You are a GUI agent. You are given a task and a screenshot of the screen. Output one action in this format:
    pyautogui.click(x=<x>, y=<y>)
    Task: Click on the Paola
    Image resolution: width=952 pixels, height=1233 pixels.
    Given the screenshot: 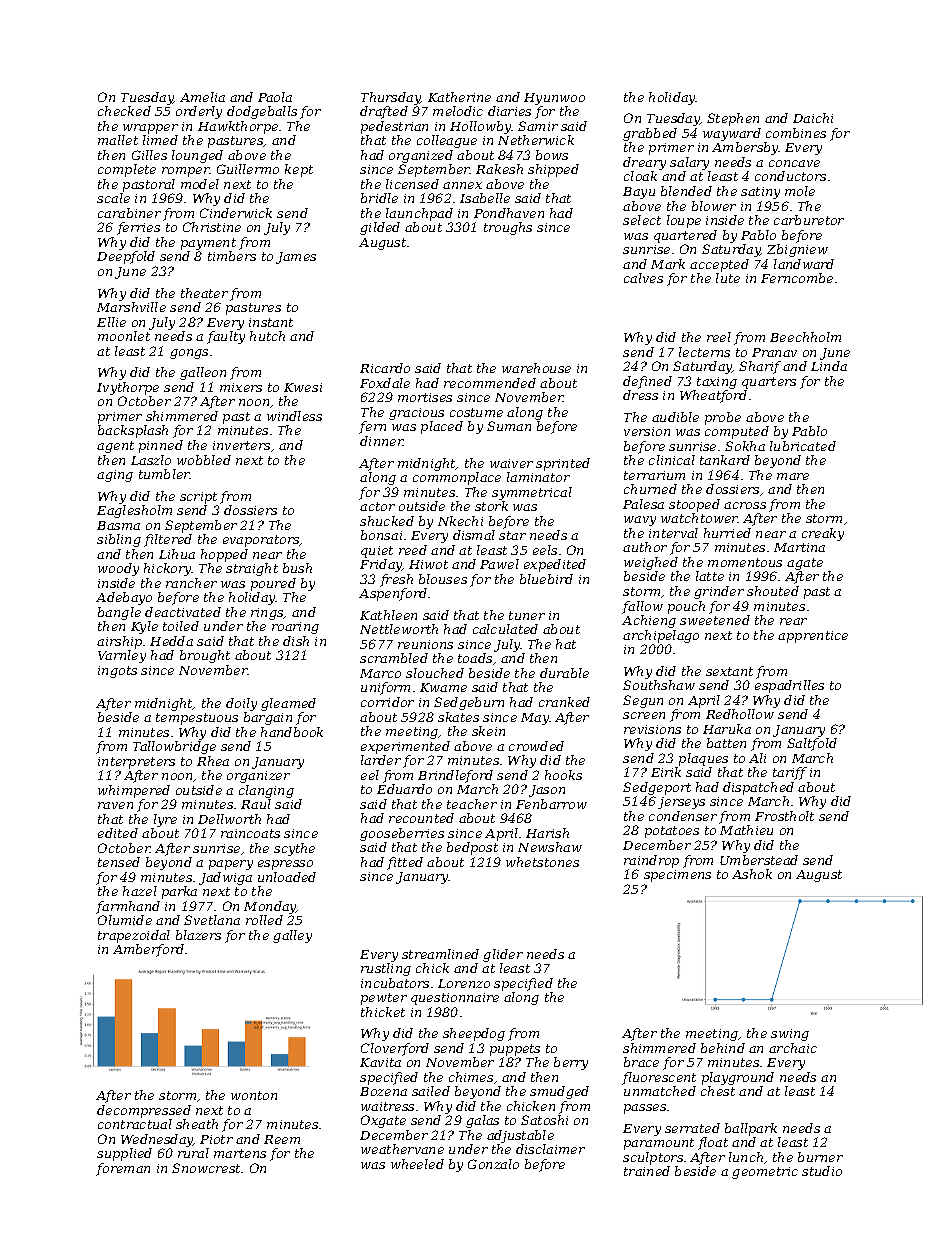 What is the action you would take?
    pyautogui.click(x=275, y=97)
